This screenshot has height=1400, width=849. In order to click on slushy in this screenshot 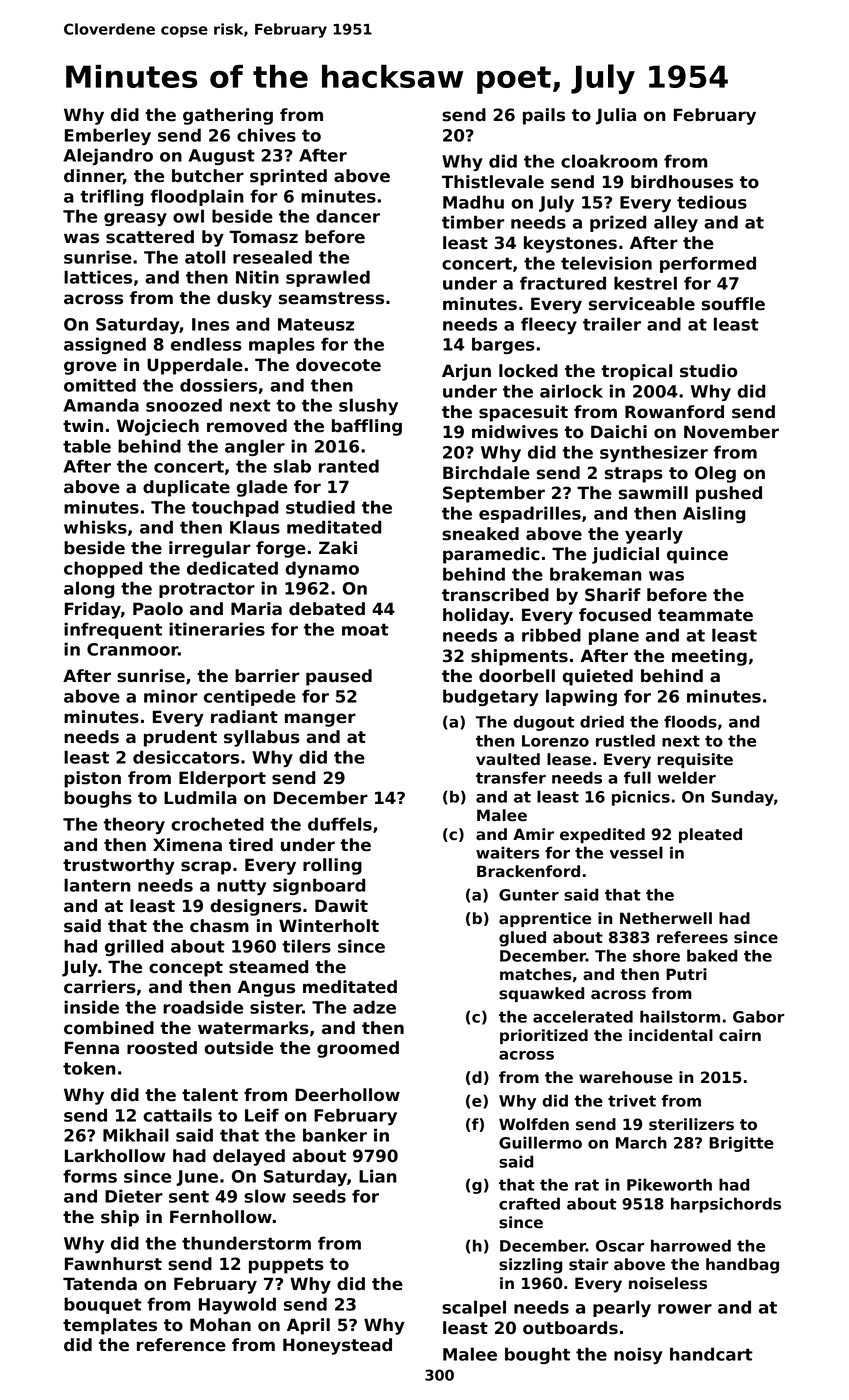, I will do `click(368, 406)`.
